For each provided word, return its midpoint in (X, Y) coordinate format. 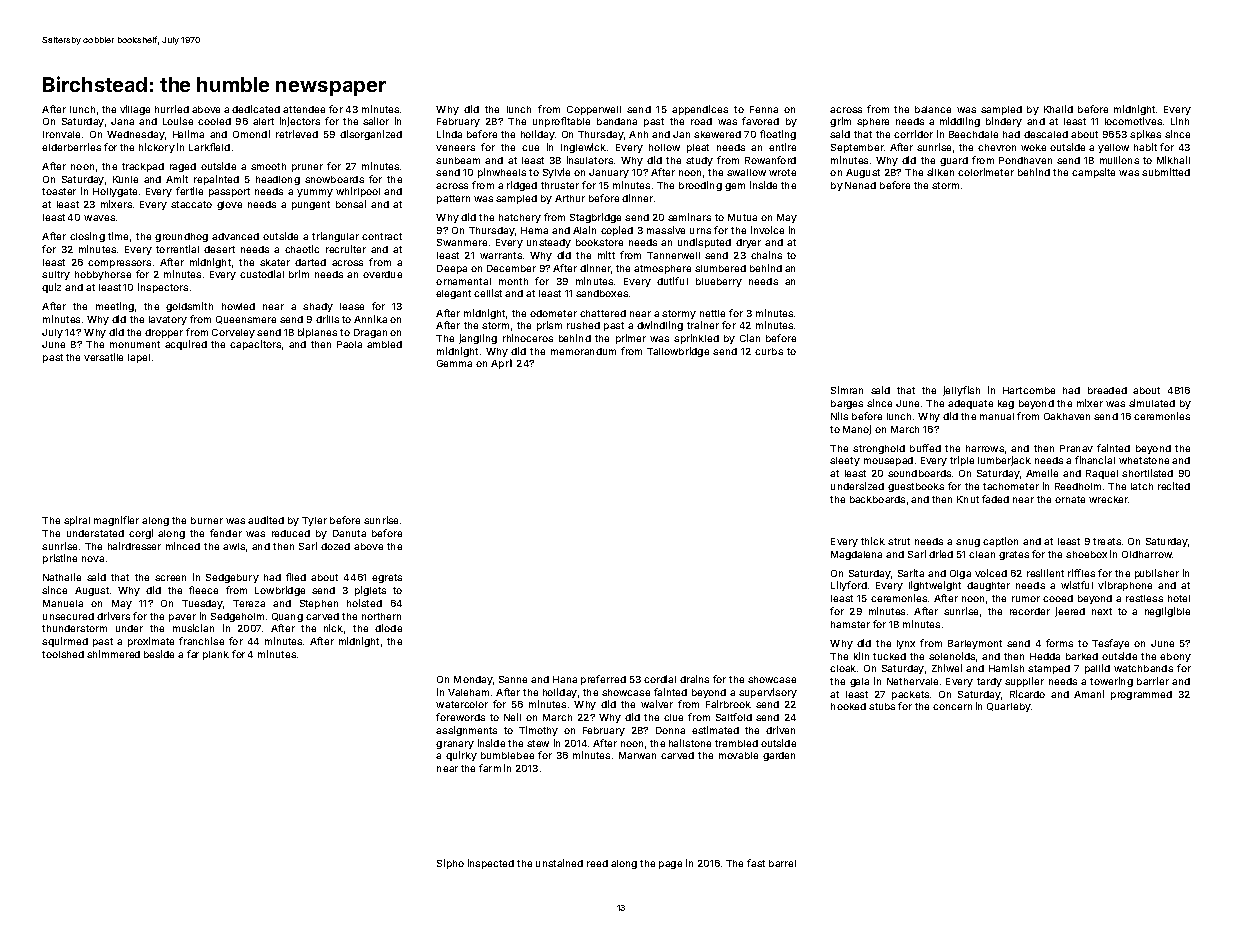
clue (673, 717)
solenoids (952, 656)
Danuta (349, 533)
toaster (59, 191)
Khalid (1058, 109)
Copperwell (594, 110)
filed (296, 577)
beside (159, 654)
